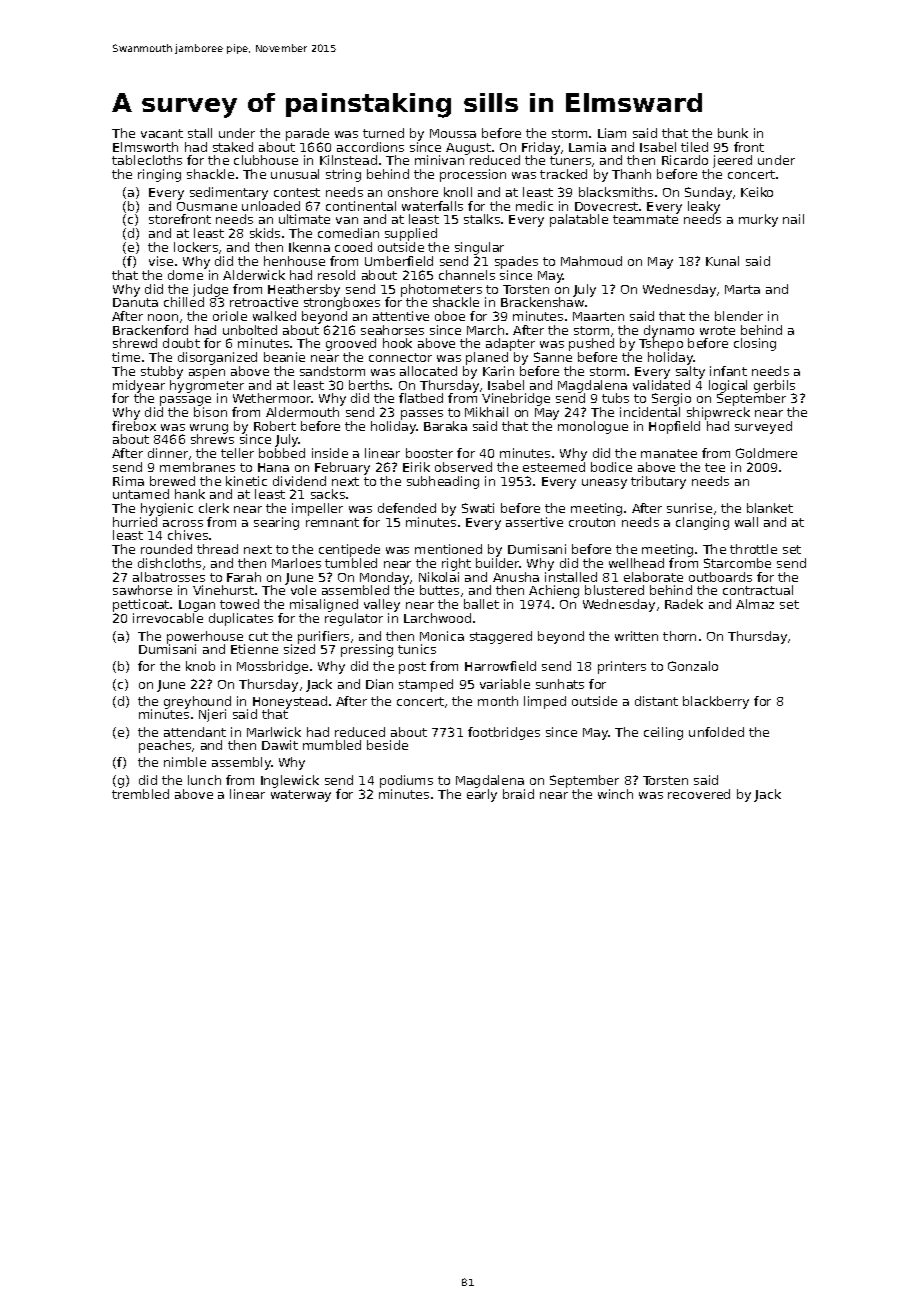 This image has width=924, height=1308. I want to click on regulator, so click(354, 619).
